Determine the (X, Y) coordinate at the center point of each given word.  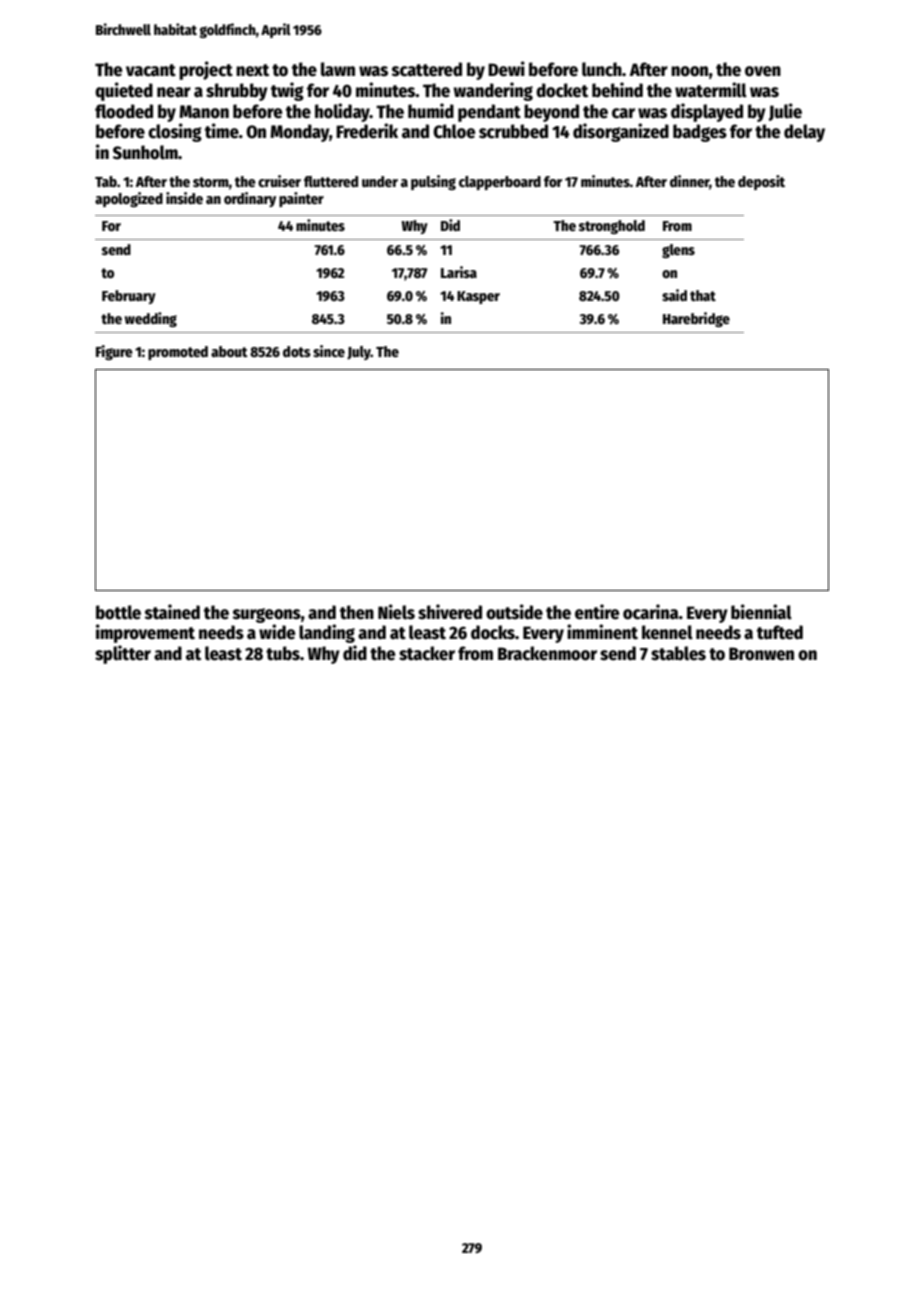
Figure (114, 352)
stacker (427, 653)
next (252, 70)
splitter (123, 654)
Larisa (459, 272)
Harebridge (696, 319)
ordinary (250, 199)
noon (689, 71)
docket (562, 90)
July (359, 353)
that (703, 295)
